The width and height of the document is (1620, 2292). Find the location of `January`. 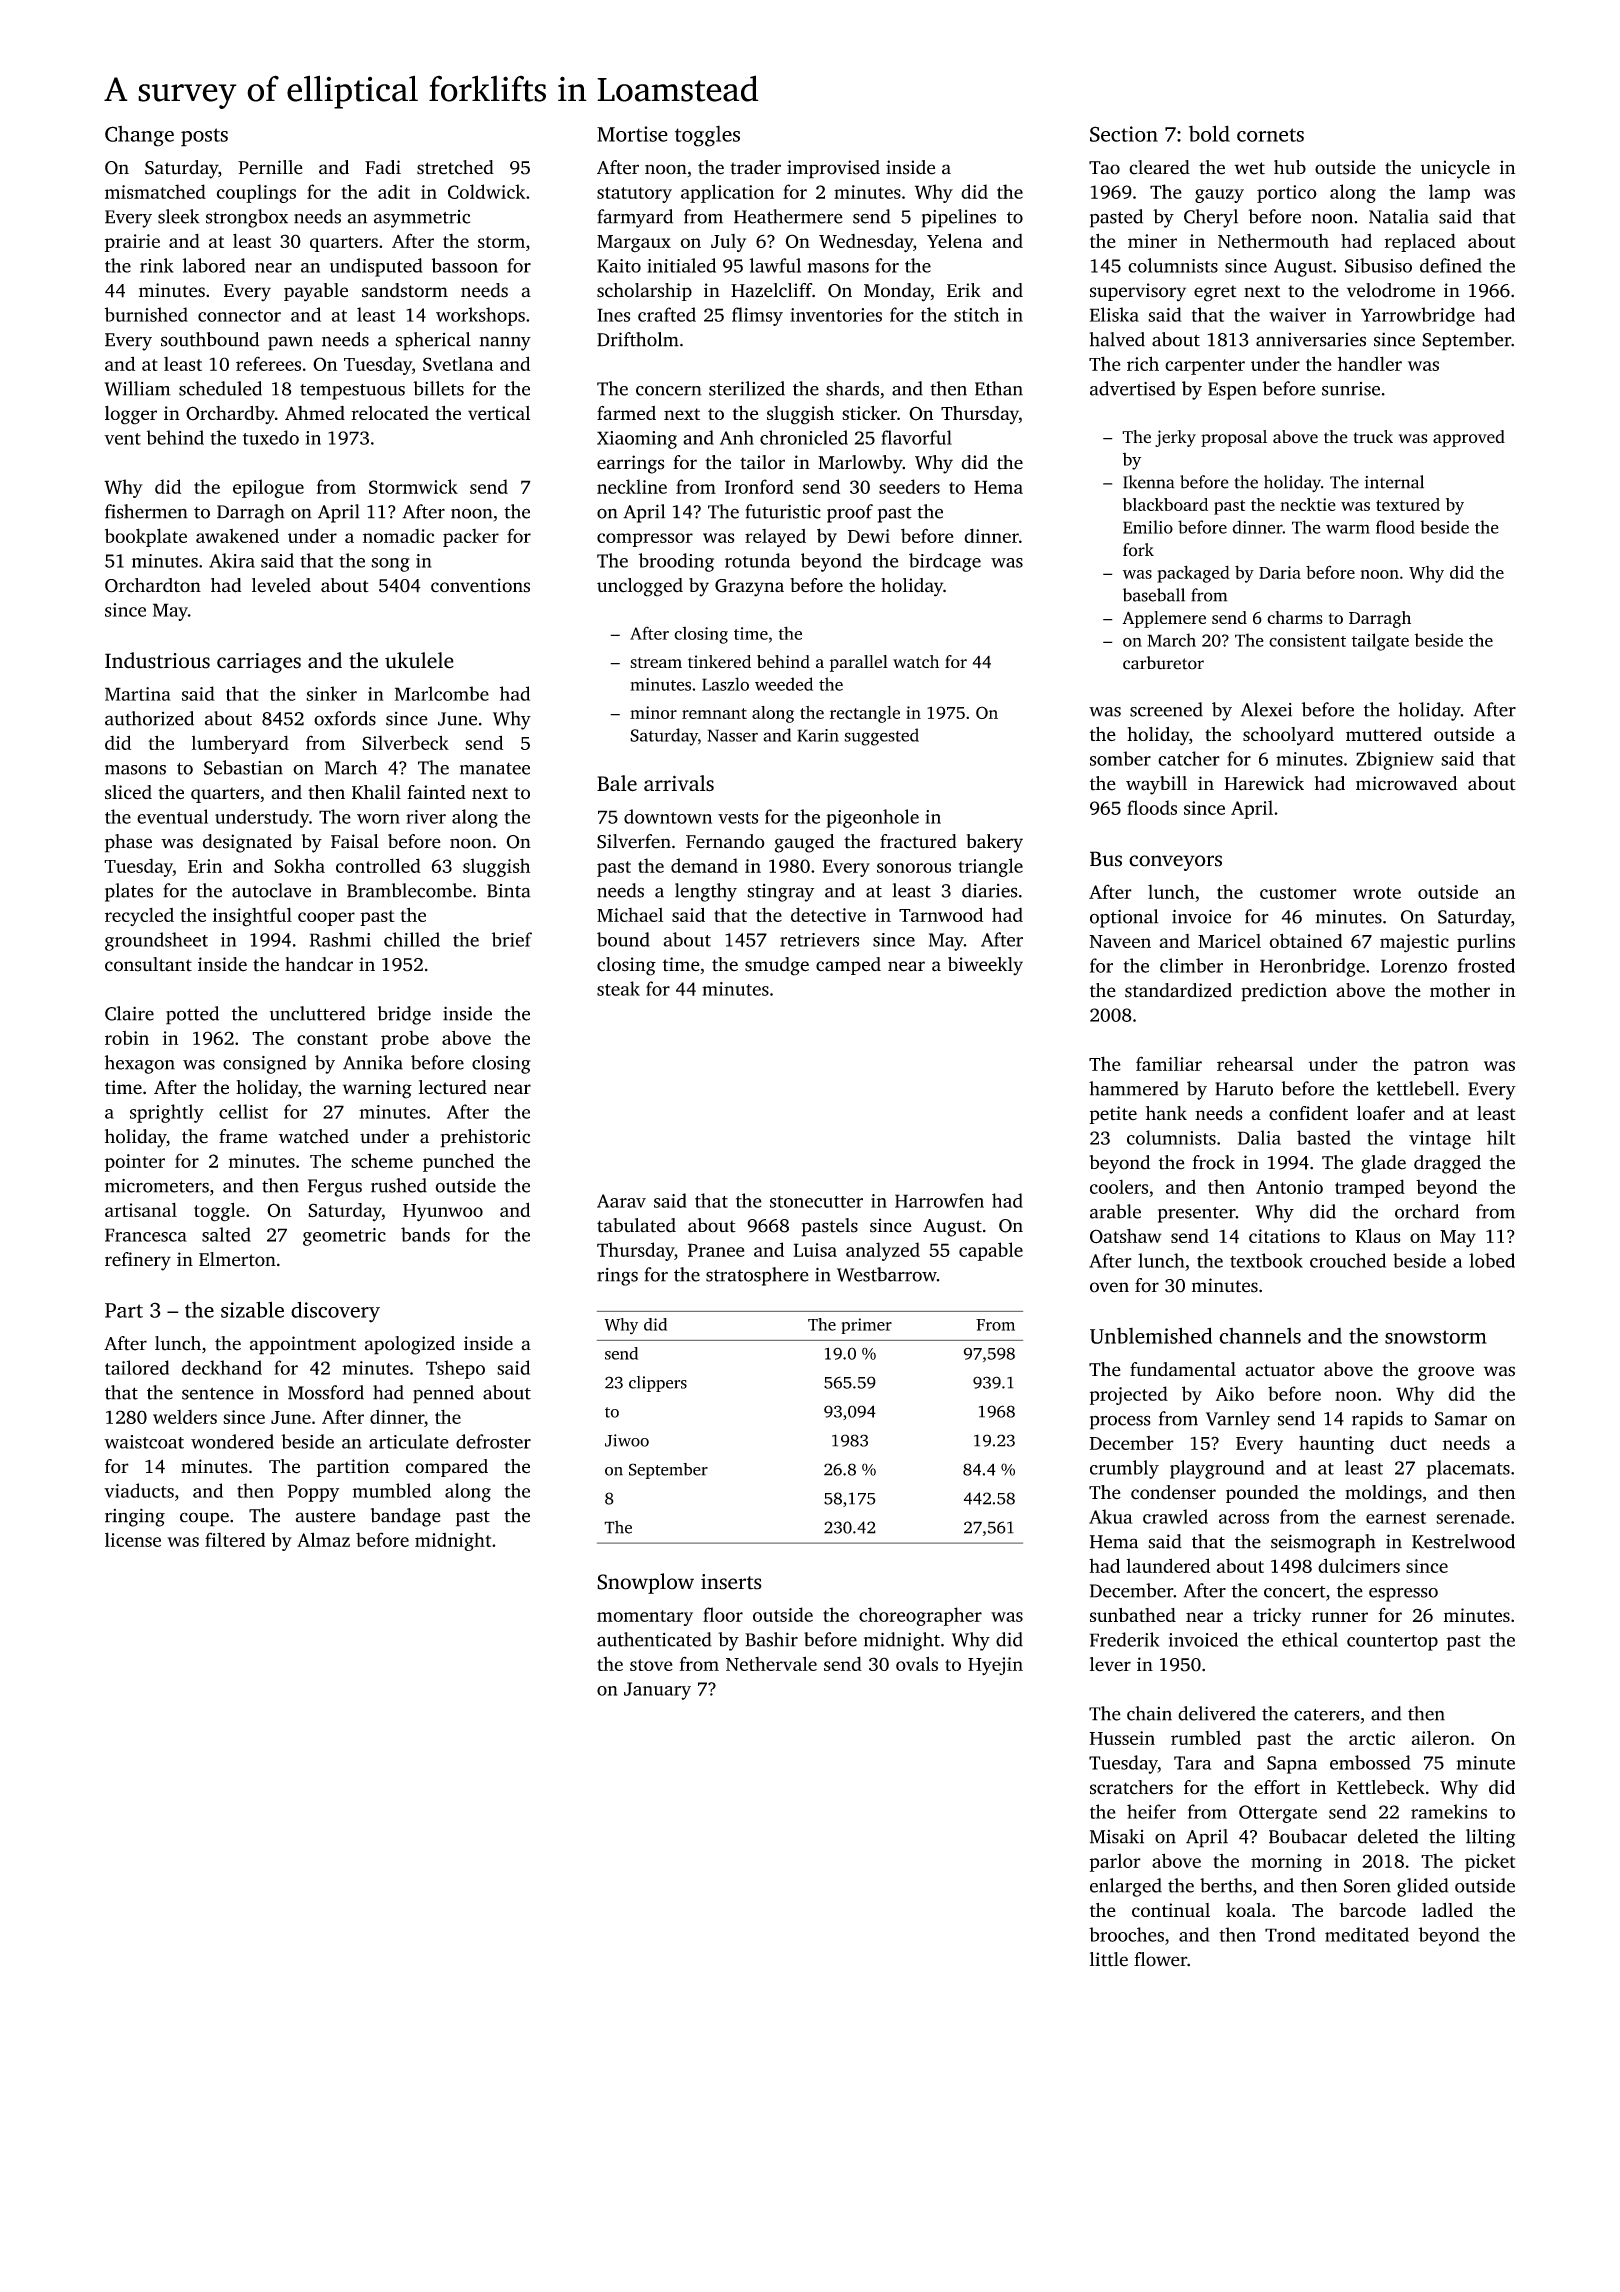

January is located at coordinates (657, 1691).
